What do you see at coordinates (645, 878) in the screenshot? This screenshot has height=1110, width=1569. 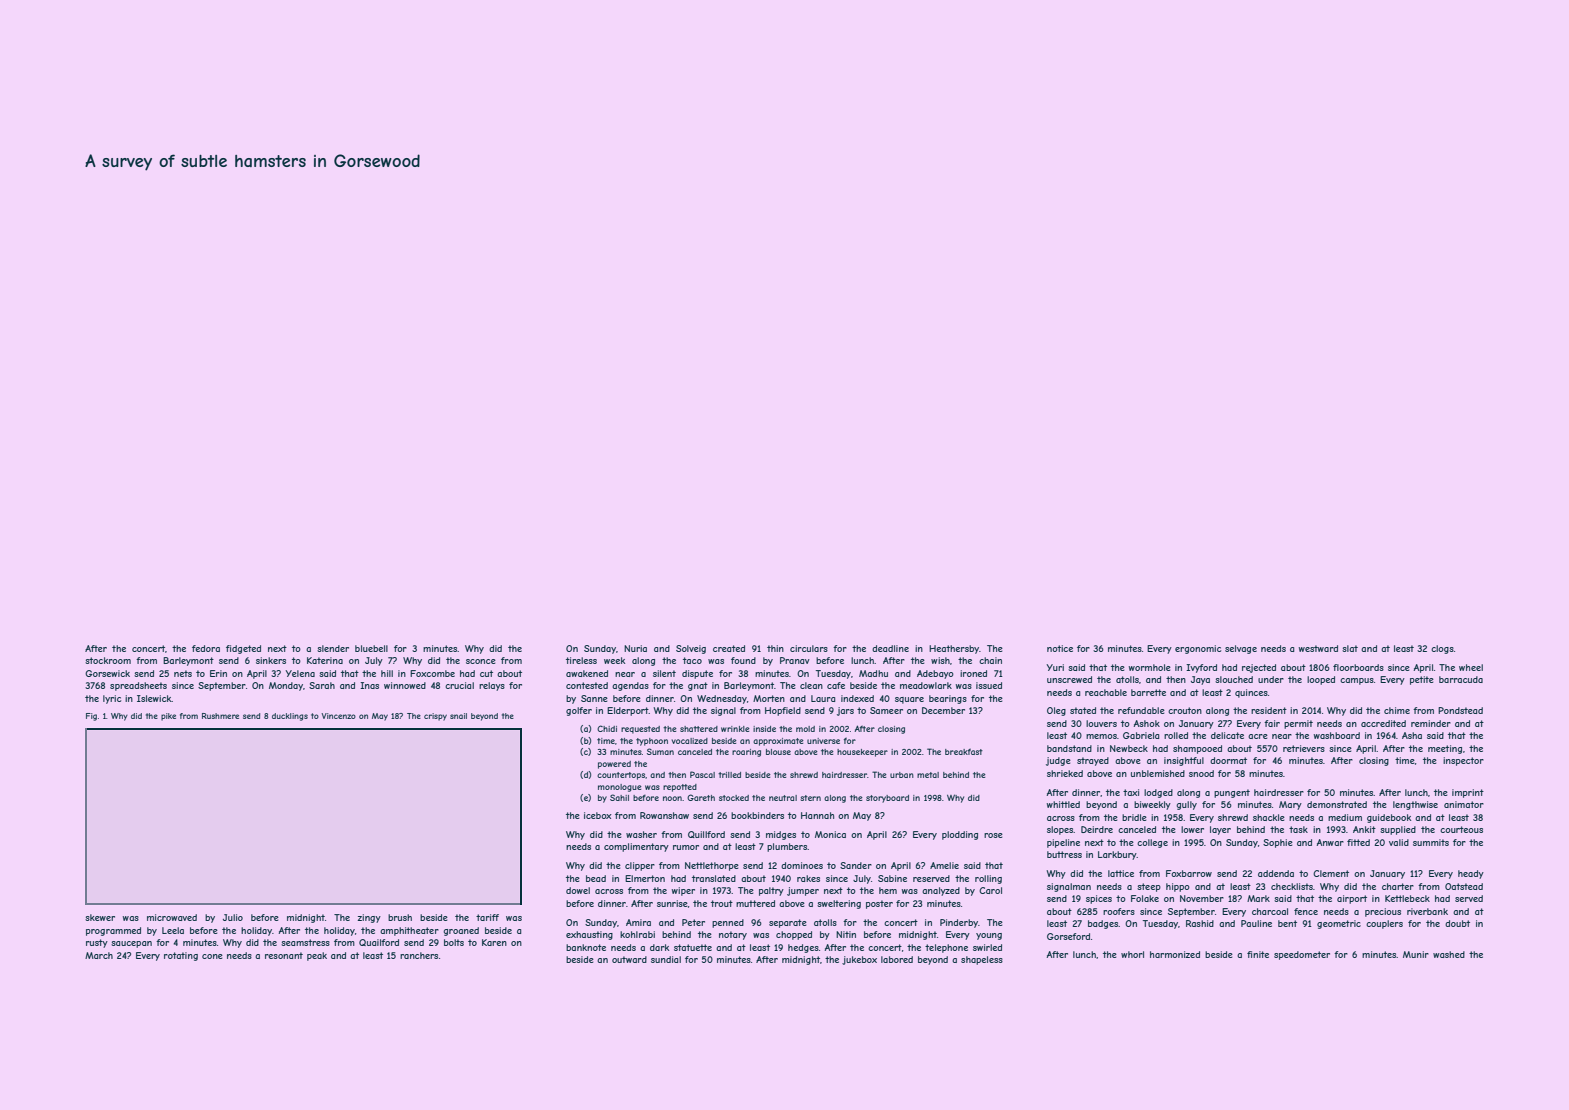 I see `Elmerton` at bounding box center [645, 878].
